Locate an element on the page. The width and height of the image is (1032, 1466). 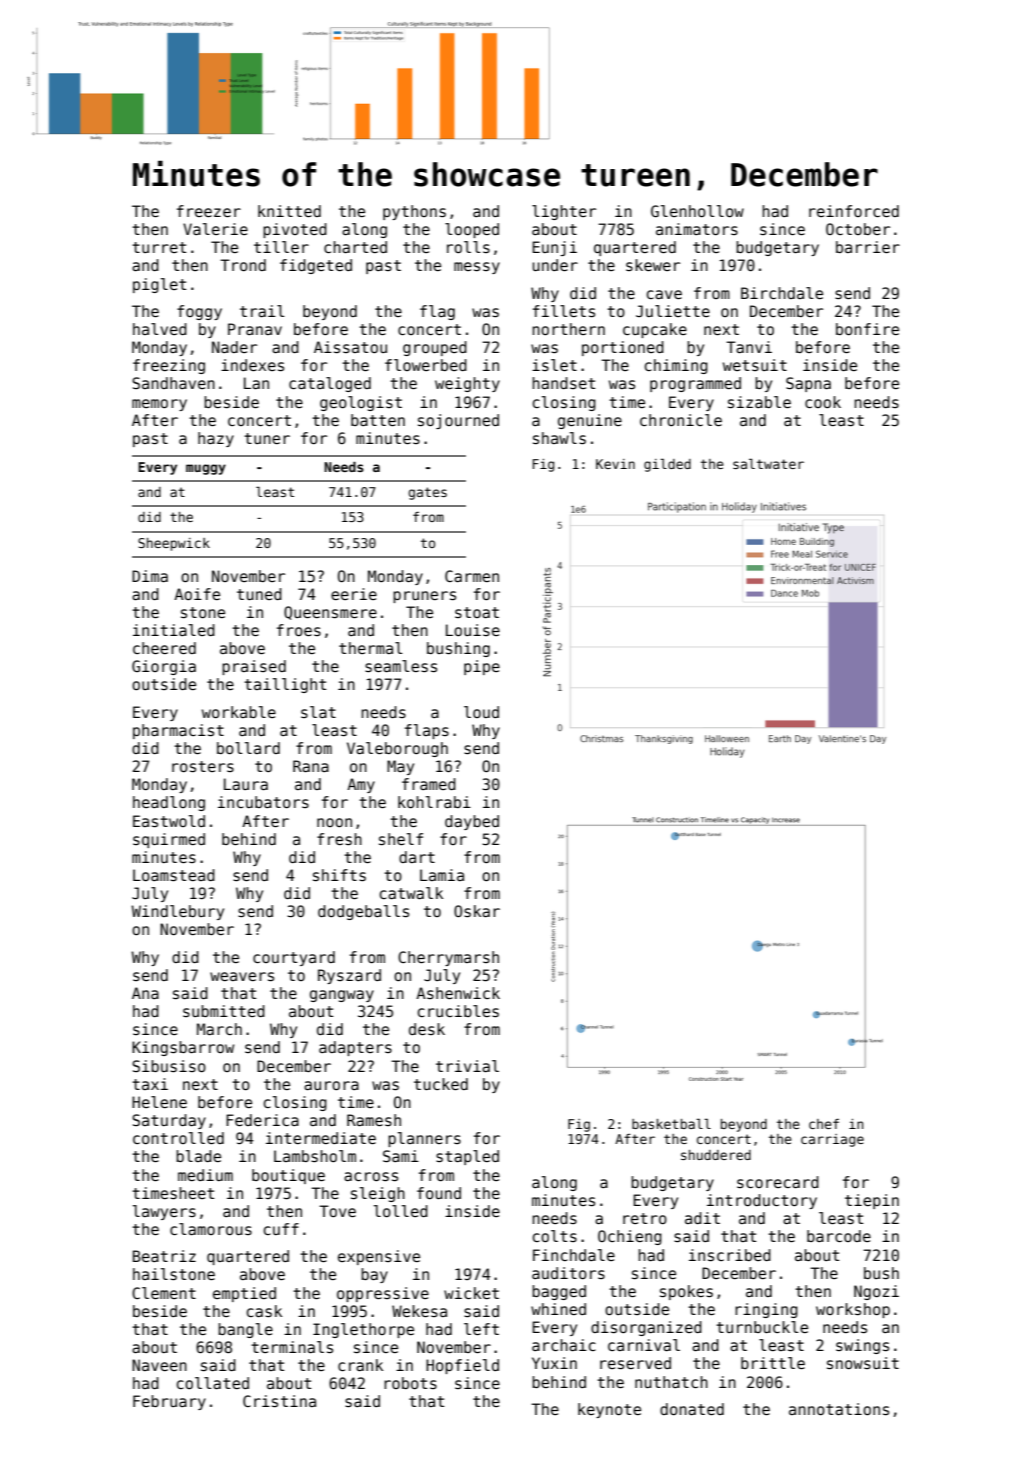
daybed is located at coordinates (472, 822).
